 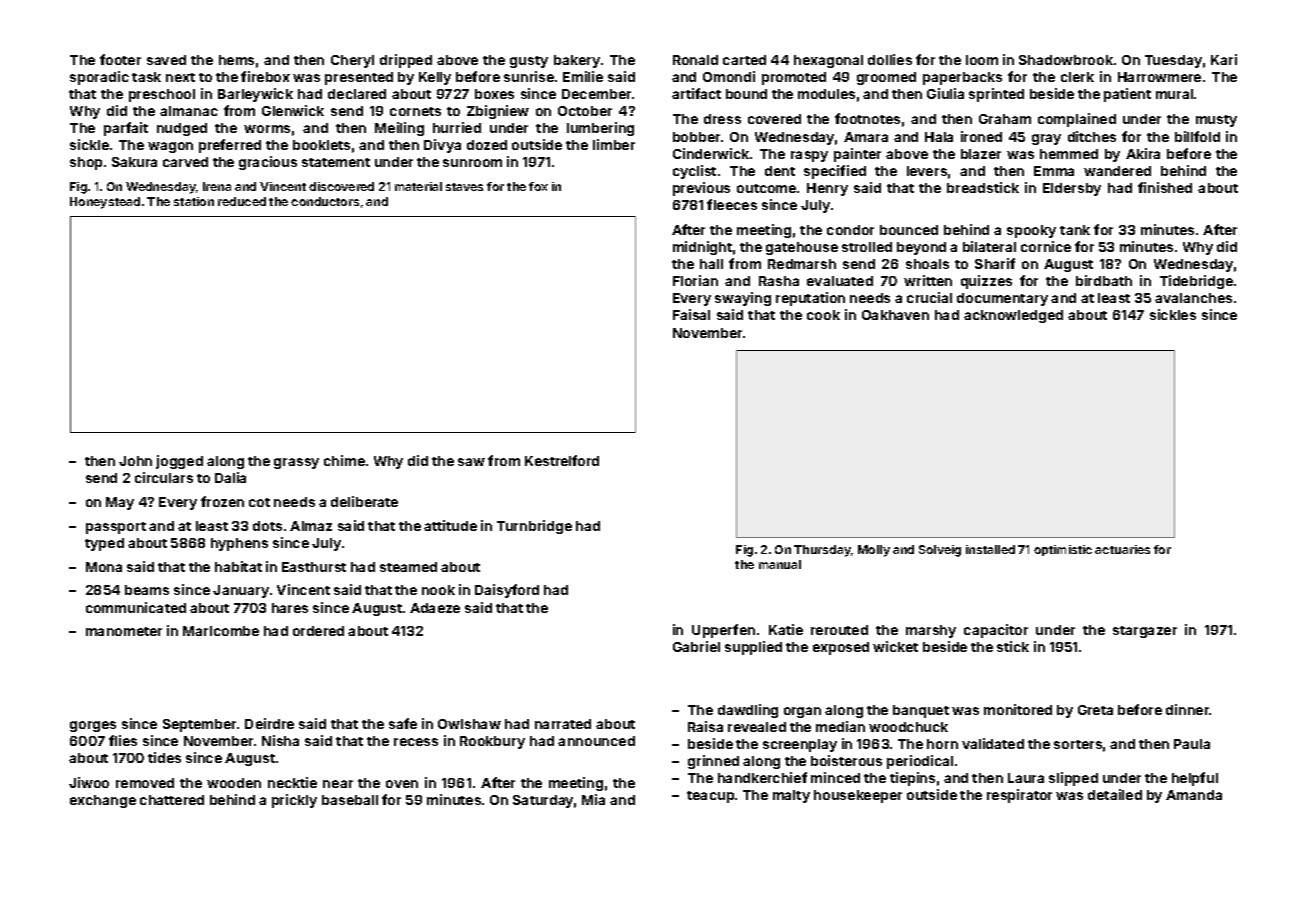 I want to click on reduced, so click(x=242, y=201).
